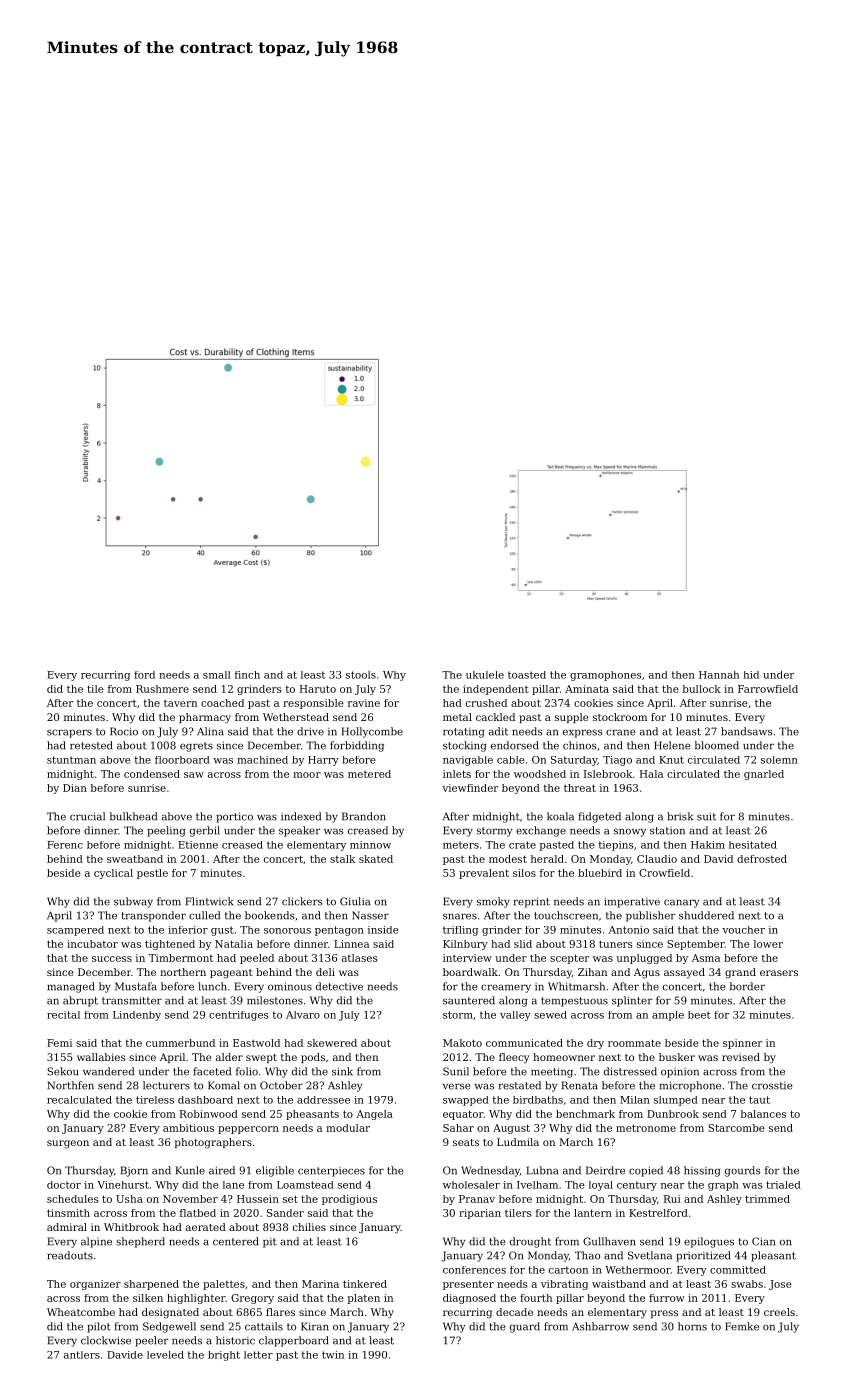 The width and height of the screenshot is (849, 1400). I want to click on hid, so click(751, 675).
